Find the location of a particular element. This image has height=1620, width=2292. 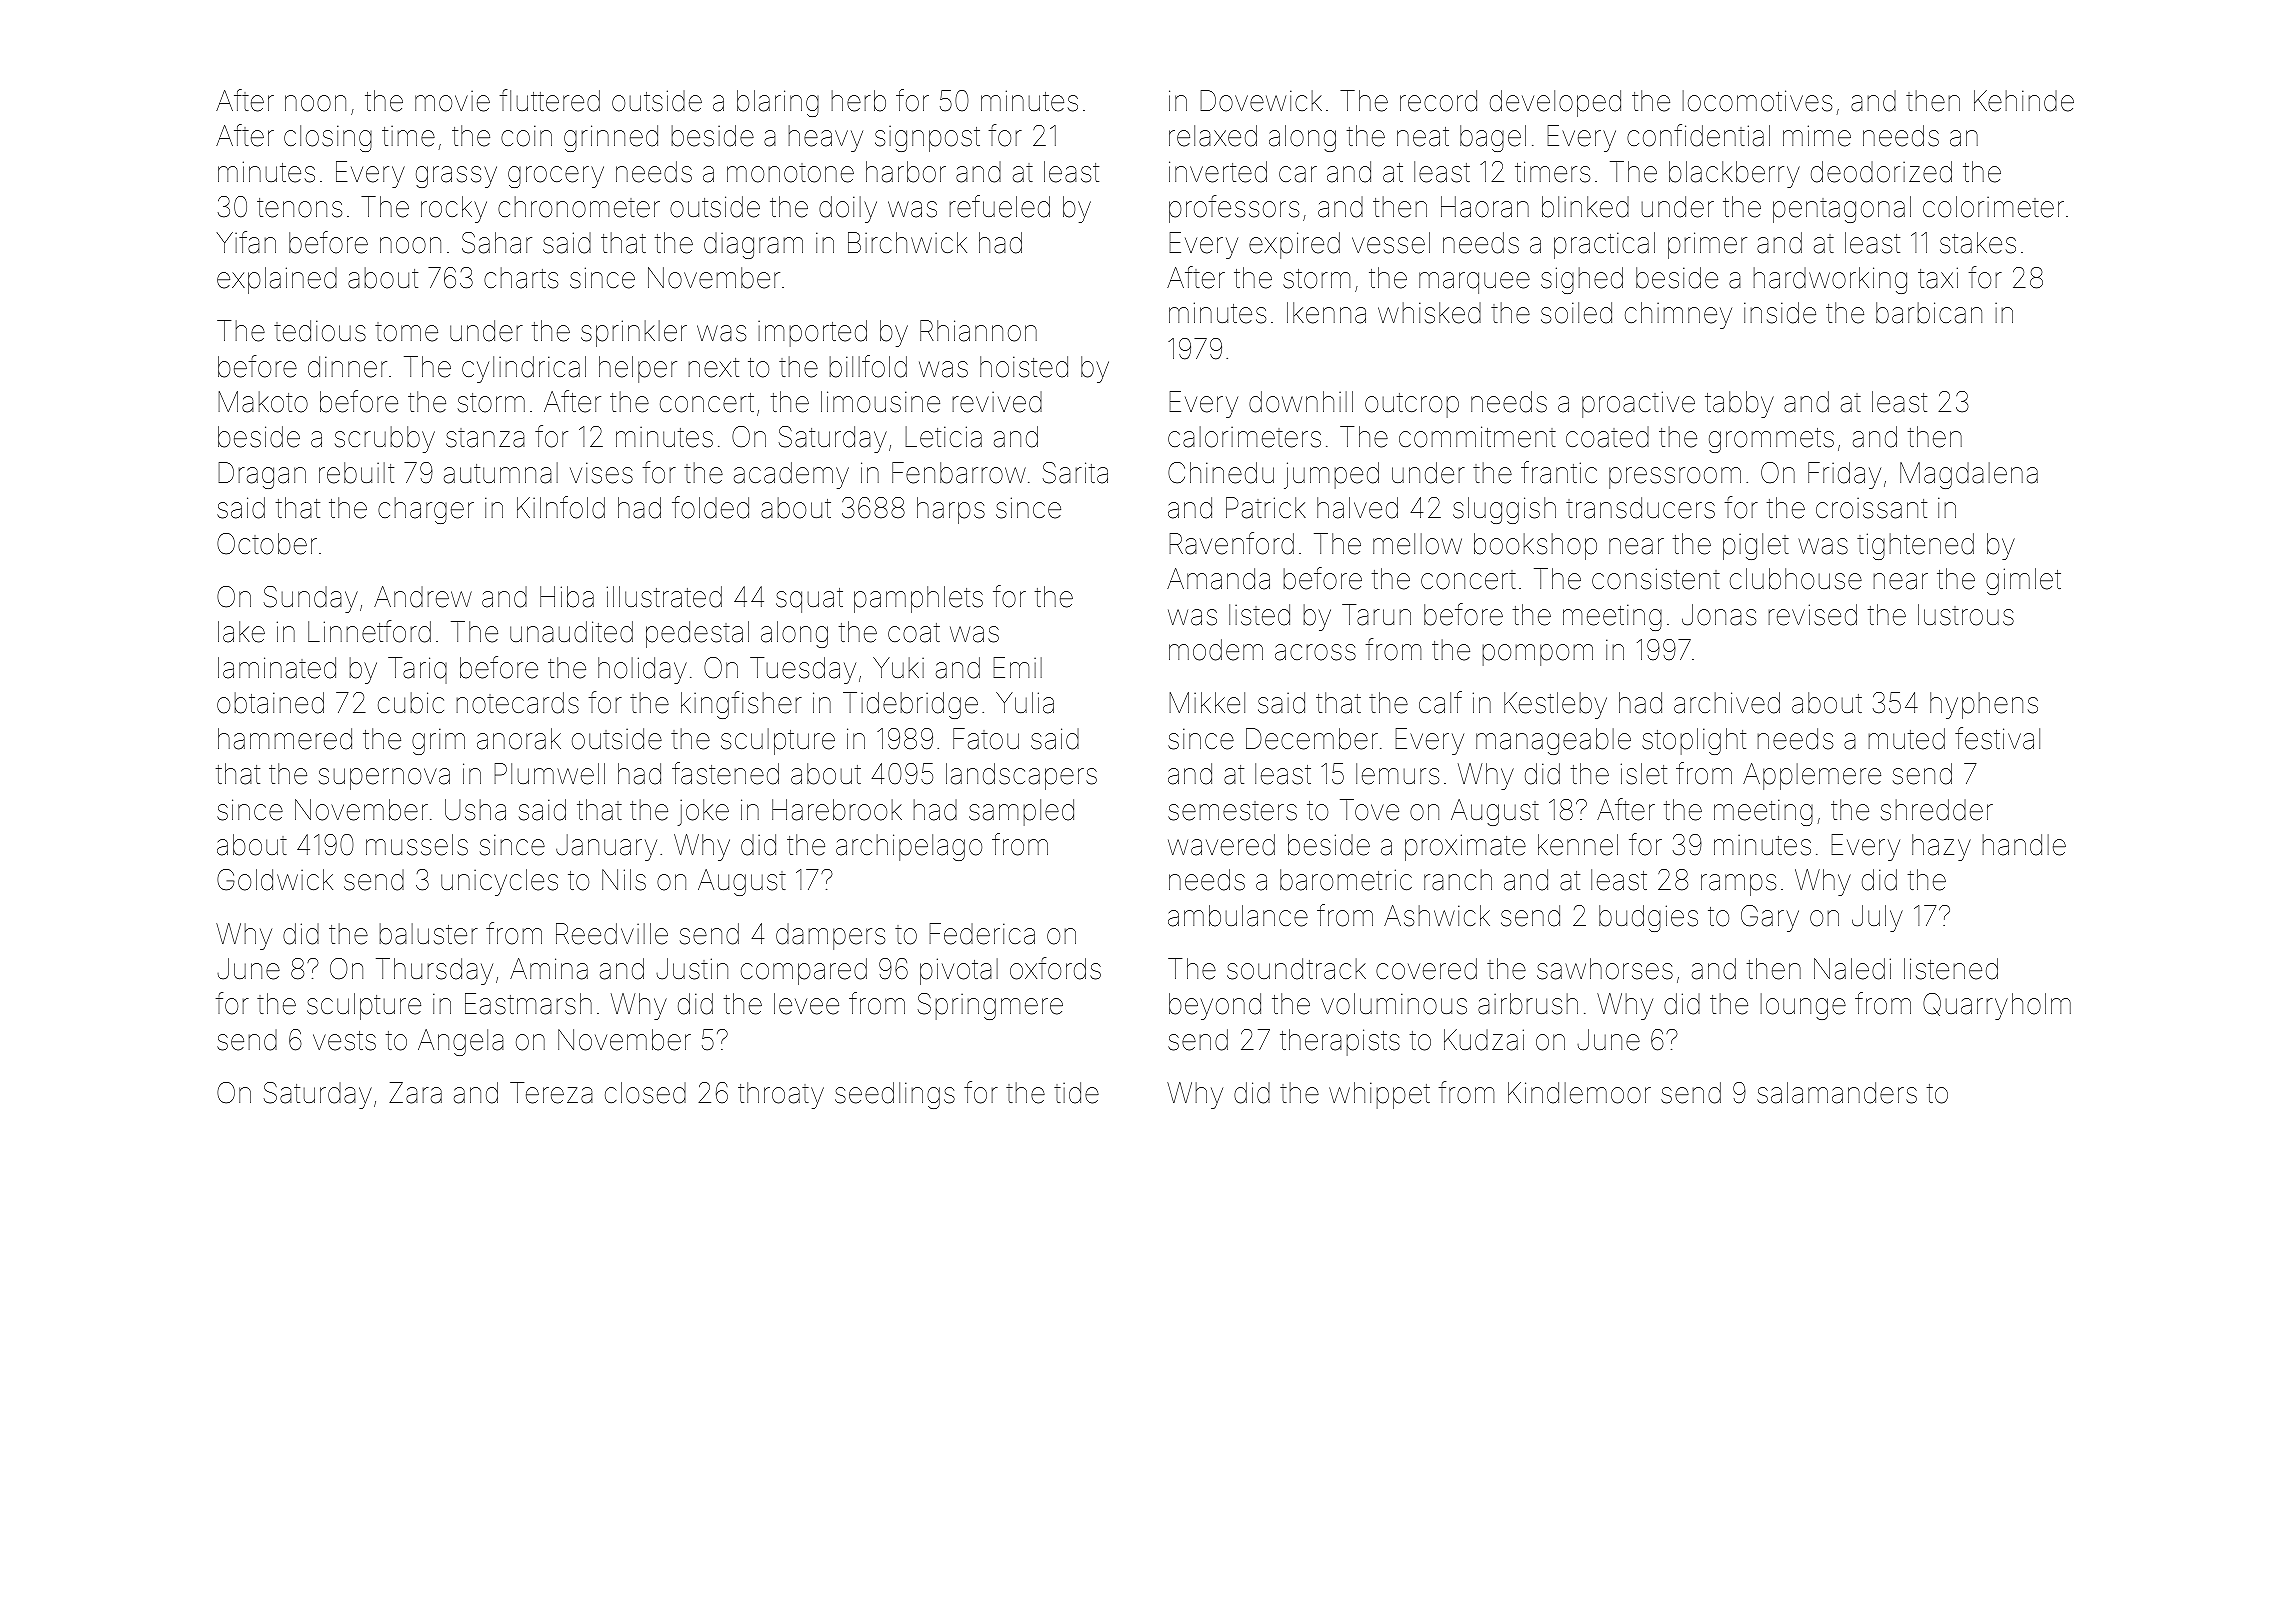

diagram is located at coordinates (753, 245).
